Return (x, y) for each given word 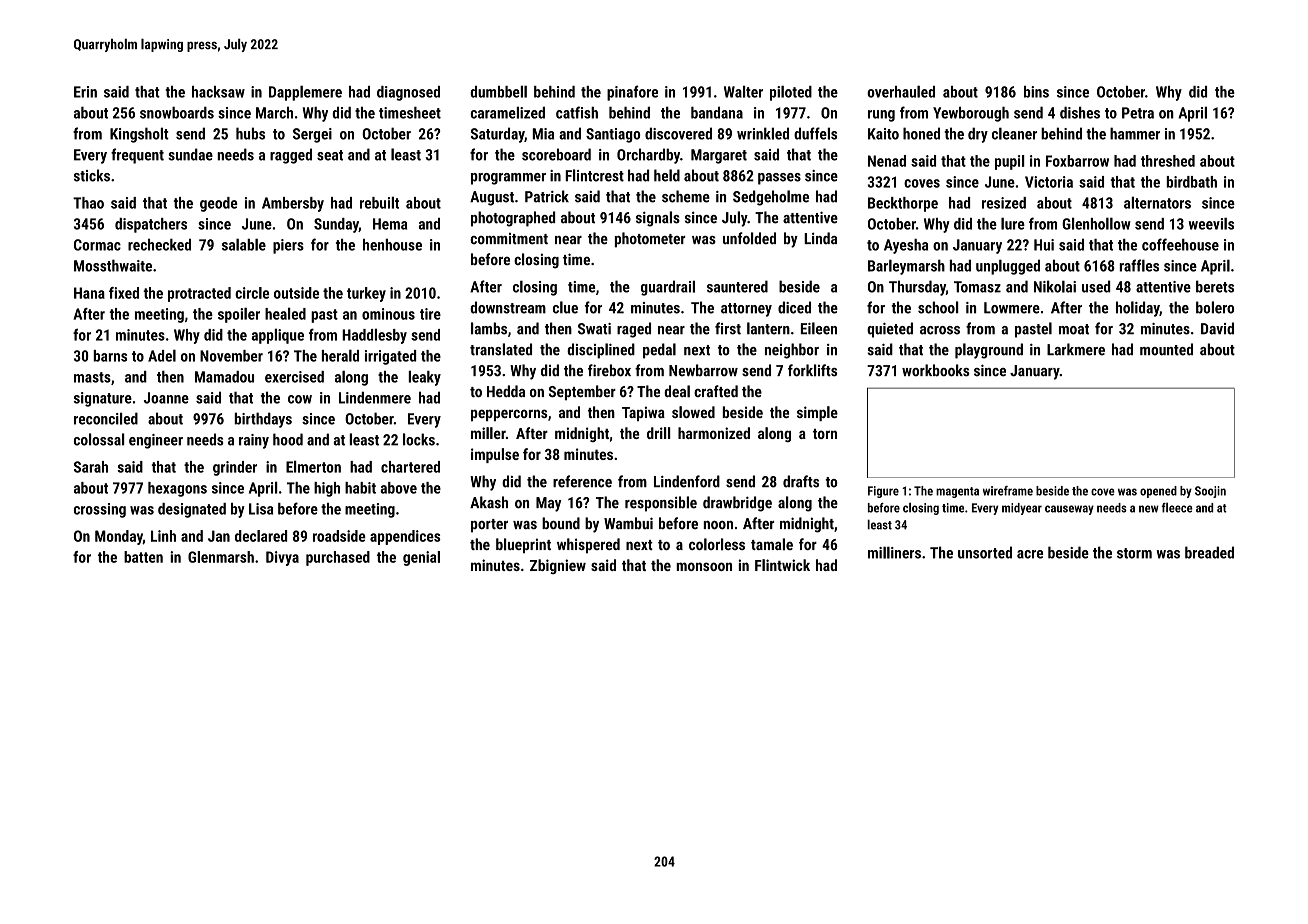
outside (296, 293)
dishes (1080, 113)
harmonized (714, 433)
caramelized (507, 112)
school (938, 307)
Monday (119, 537)
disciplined (601, 351)
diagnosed (408, 93)
